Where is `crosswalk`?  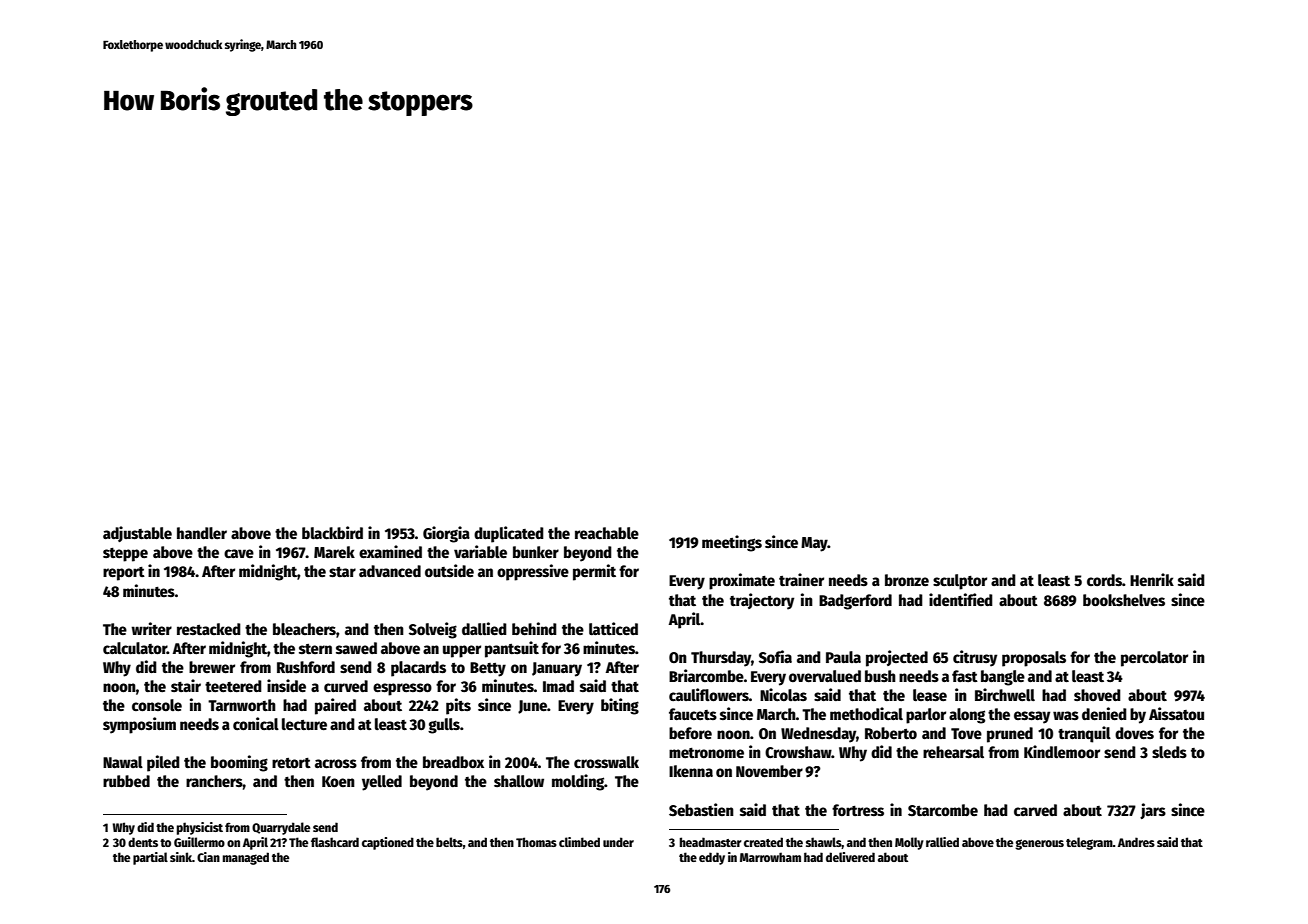
crosswalk is located at coordinates (606, 762).
